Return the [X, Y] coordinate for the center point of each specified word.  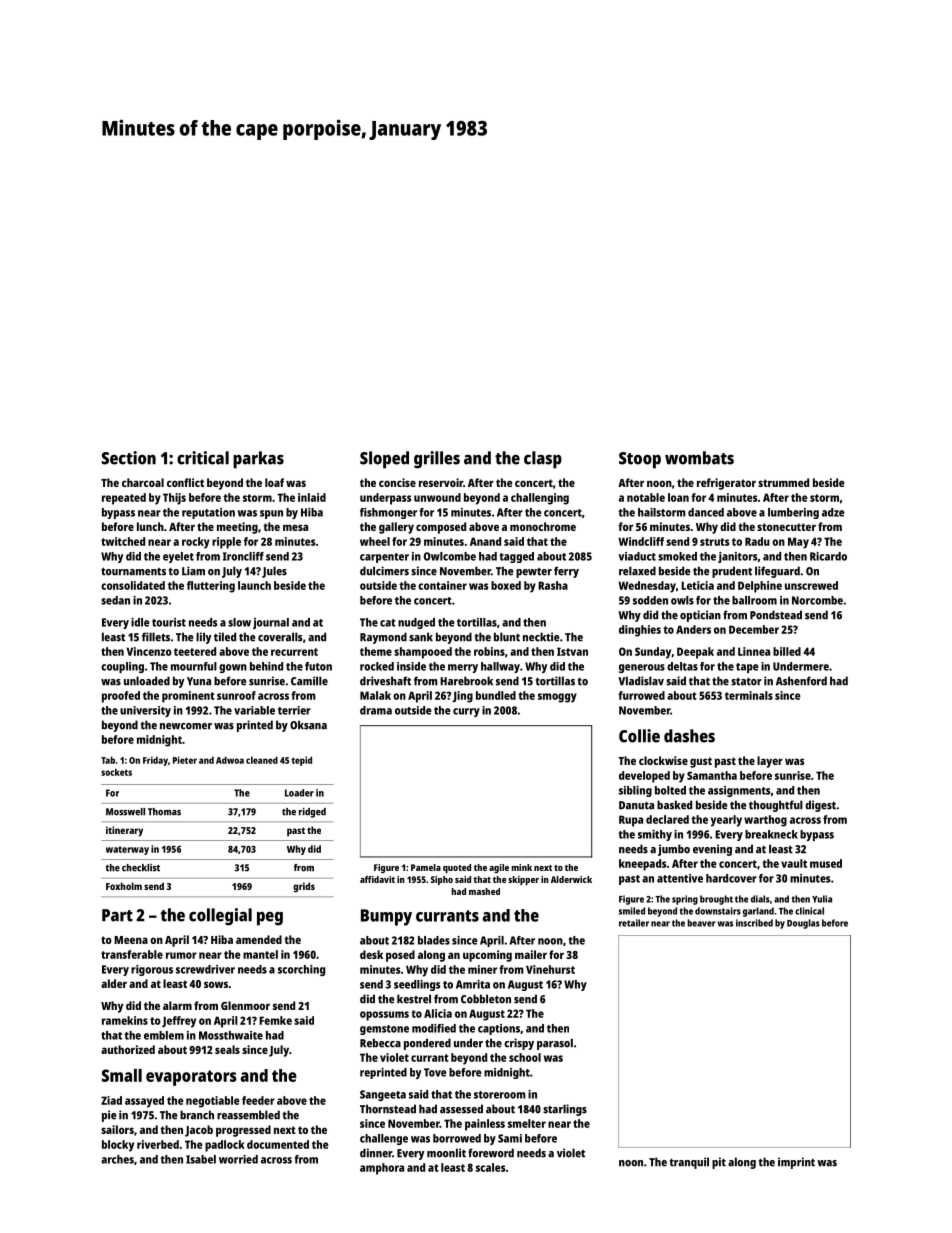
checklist [141, 868]
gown [233, 668]
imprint [796, 1163]
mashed [484, 891]
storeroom [500, 1095]
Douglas [803, 924]
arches [117, 1159]
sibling [635, 791]
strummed [783, 482]
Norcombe [817, 600]
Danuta [636, 805]
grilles [437, 460]
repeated [124, 499]
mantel [260, 954]
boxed [506, 585]
